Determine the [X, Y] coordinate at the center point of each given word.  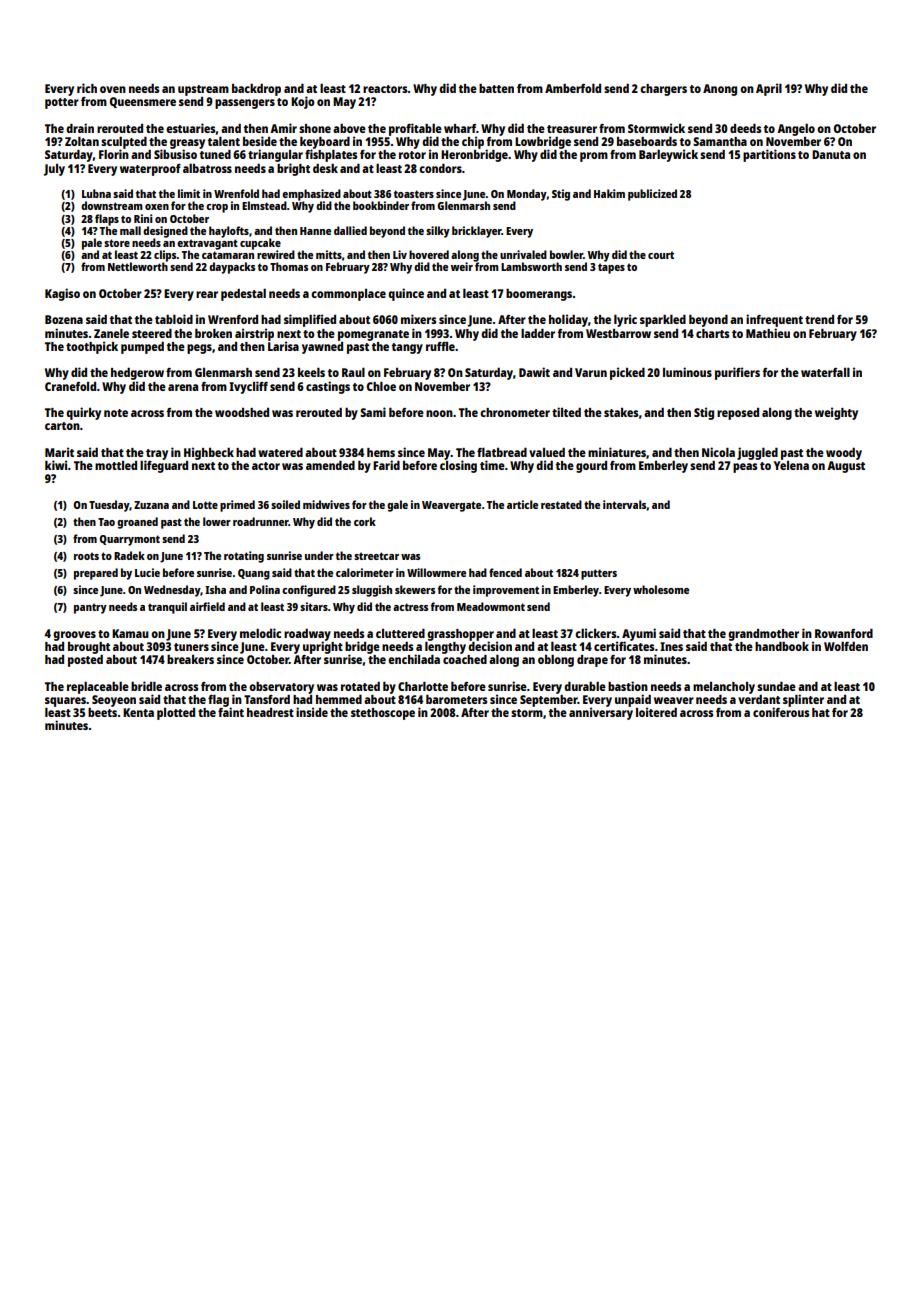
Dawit [534, 372]
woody [844, 454]
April [769, 89]
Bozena [64, 319]
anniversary [601, 713]
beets [102, 712]
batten [496, 88]
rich [87, 88]
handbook [782, 646]
